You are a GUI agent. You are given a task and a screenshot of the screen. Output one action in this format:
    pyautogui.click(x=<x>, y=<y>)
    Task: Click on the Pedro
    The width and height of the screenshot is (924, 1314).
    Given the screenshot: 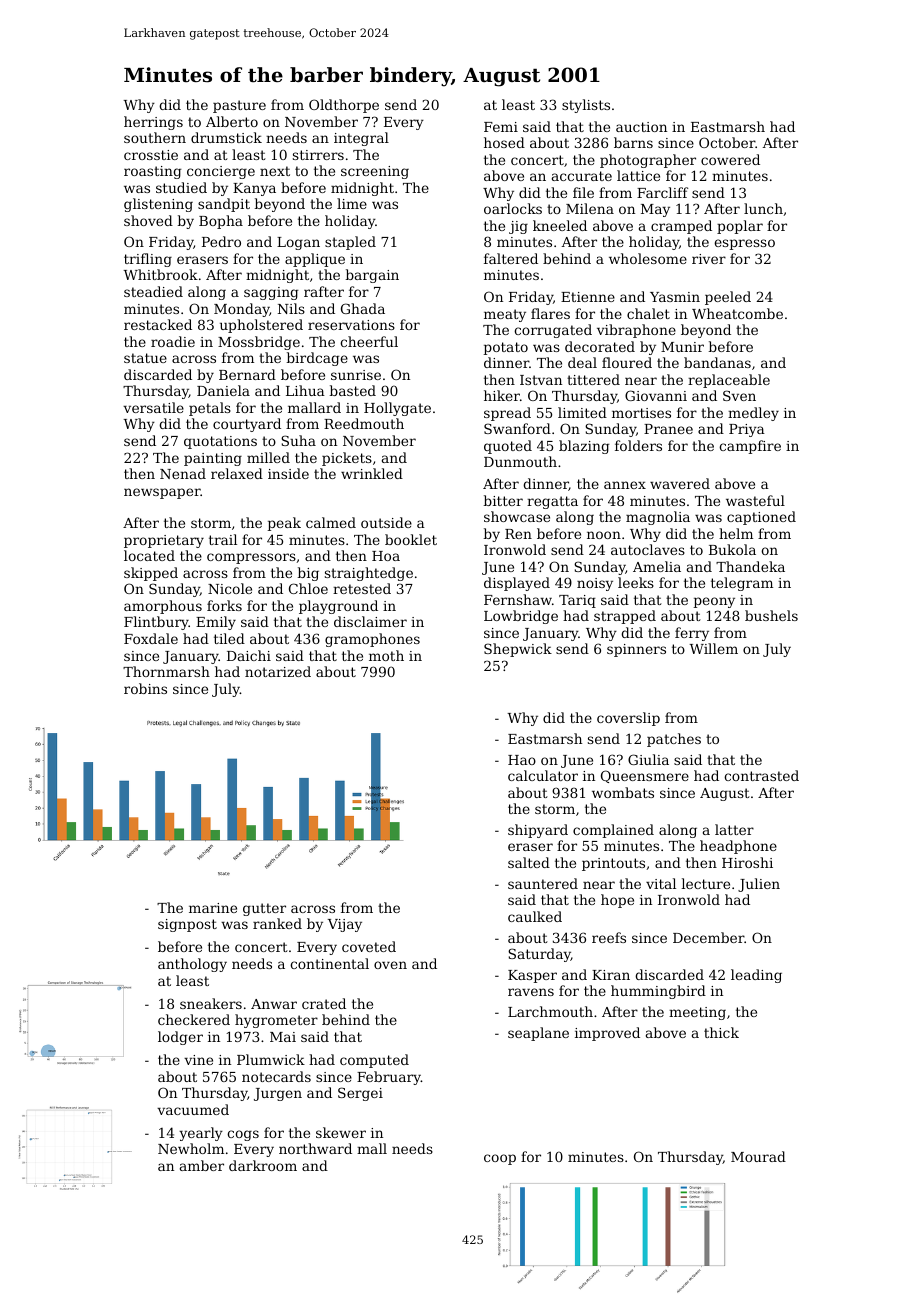 What is the action you would take?
    pyautogui.click(x=221, y=241)
